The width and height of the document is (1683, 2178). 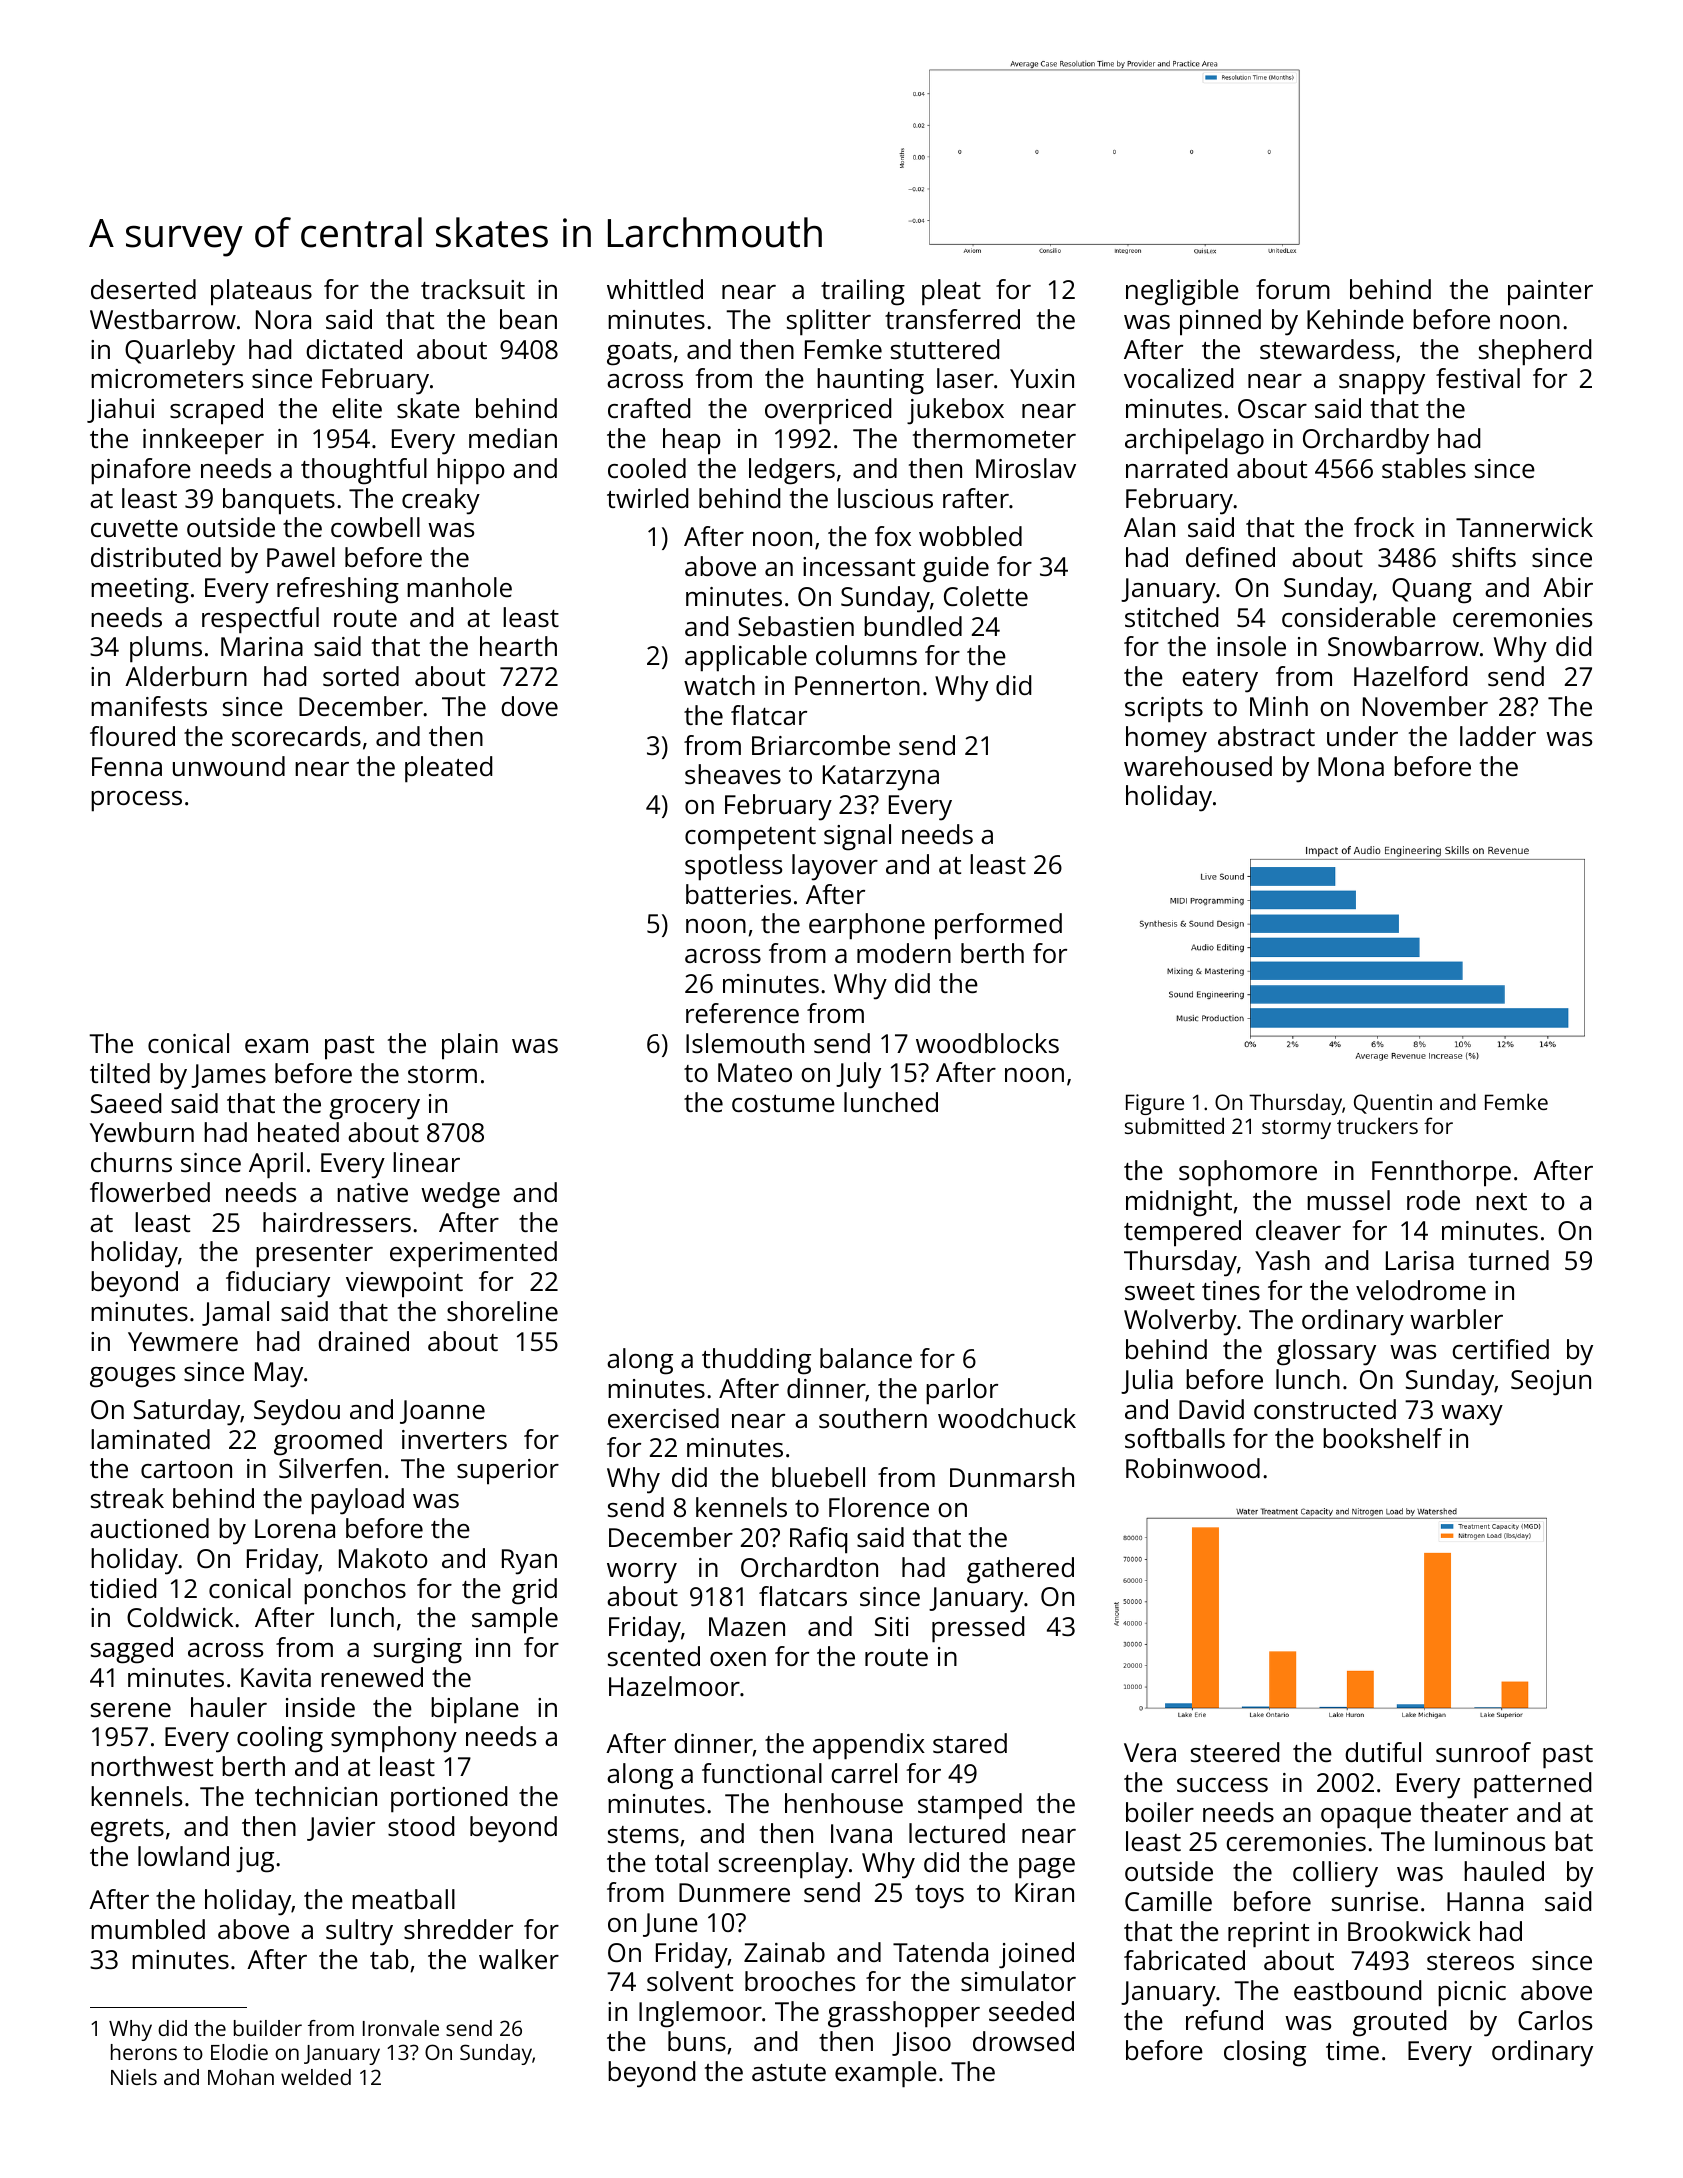 What do you see at coordinates (460, 1195) in the document?
I see `wedge` at bounding box center [460, 1195].
